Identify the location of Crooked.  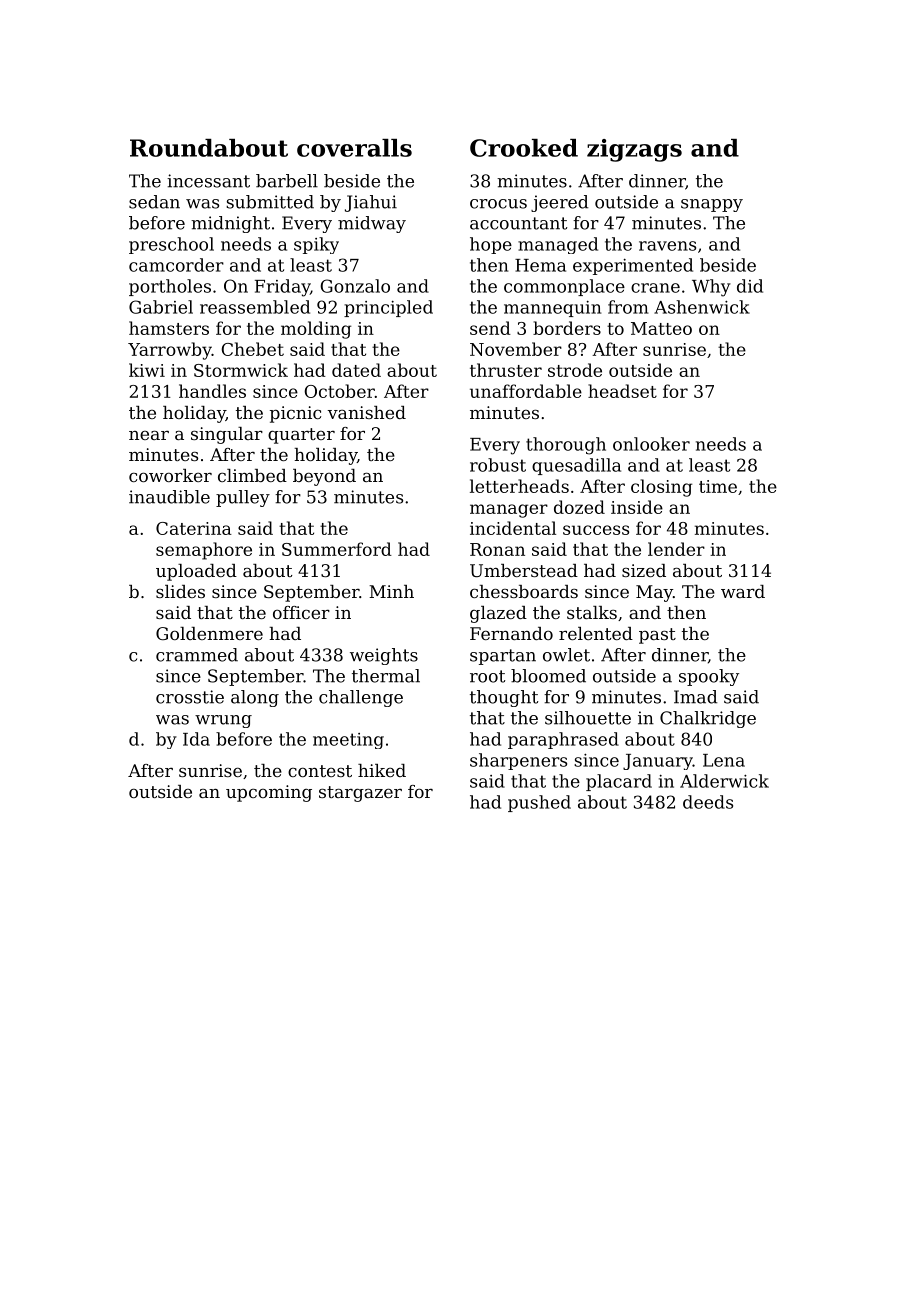
(524, 148).
